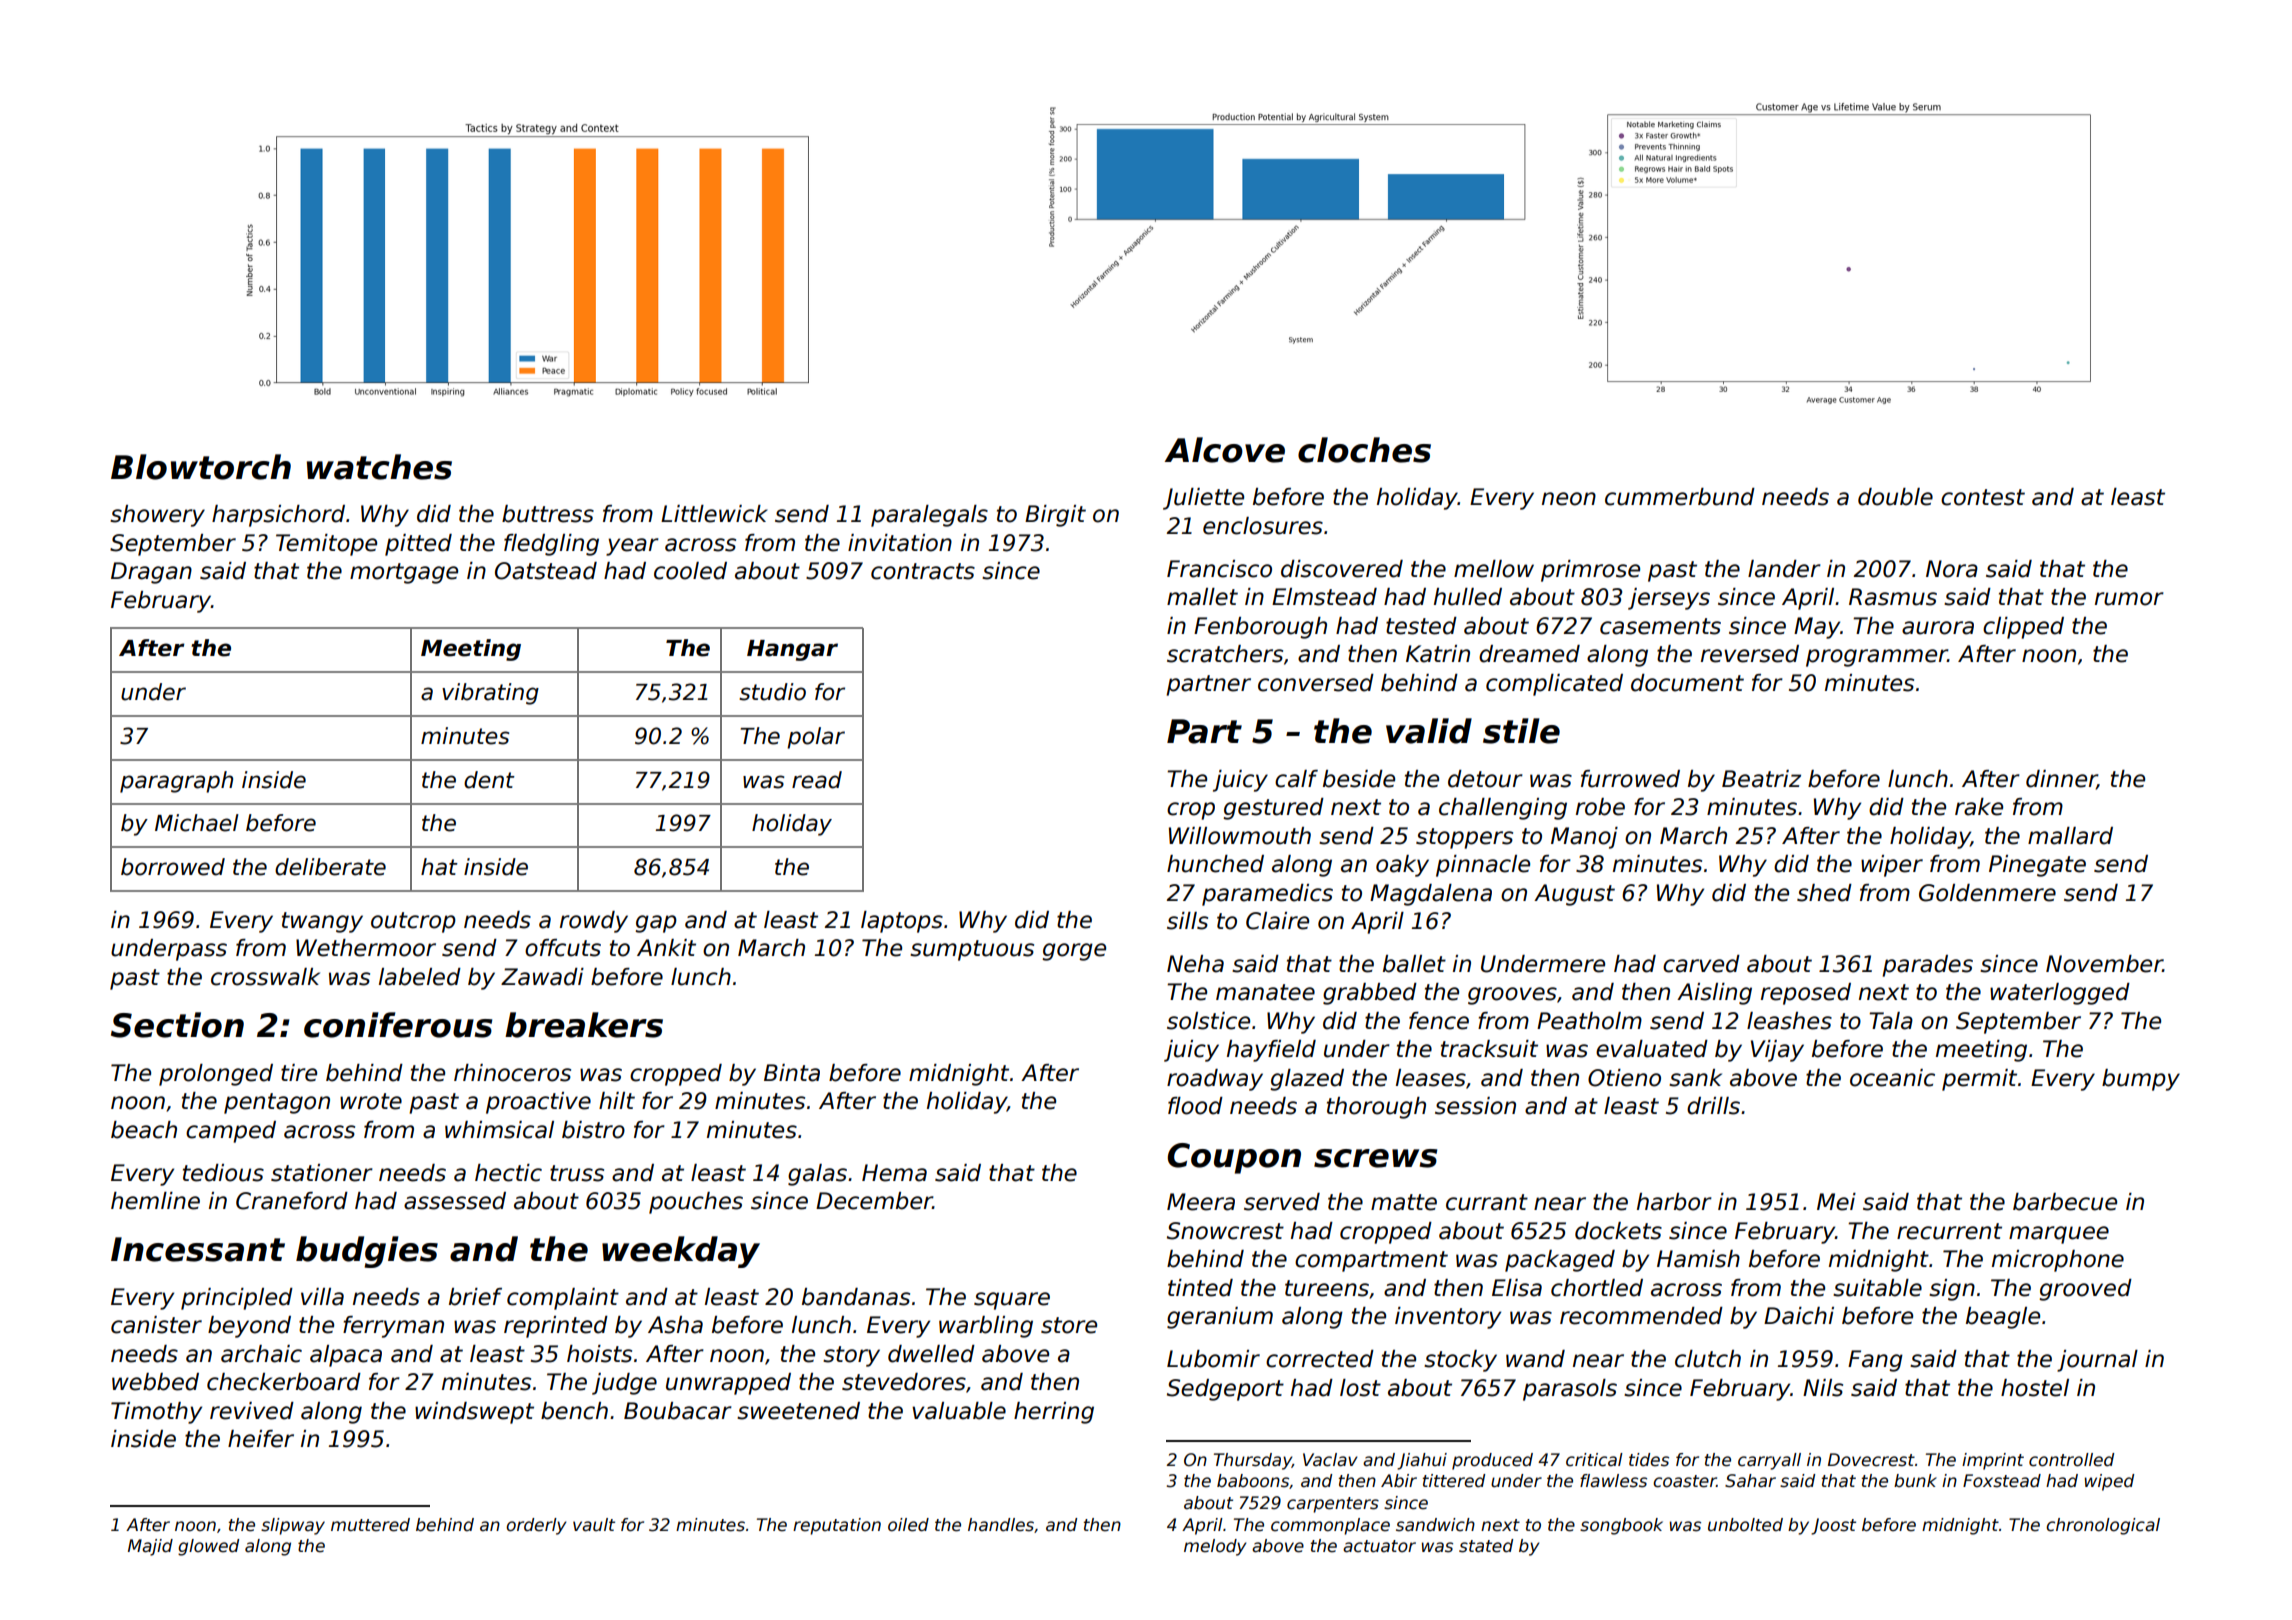 The height and width of the document is (1620, 2292). I want to click on double, so click(1895, 497).
